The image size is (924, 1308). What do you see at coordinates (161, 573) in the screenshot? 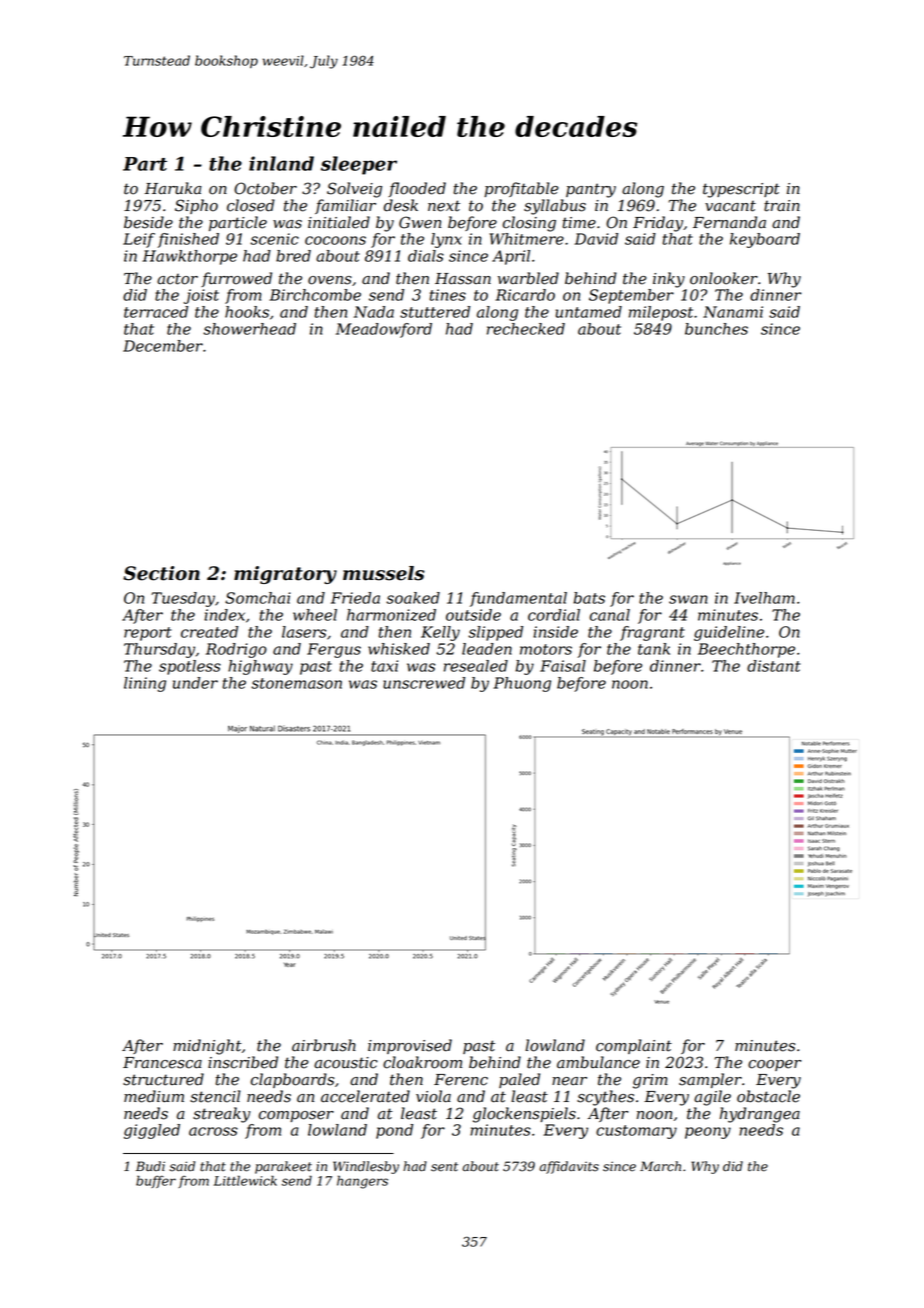
I see `Section` at bounding box center [161, 573].
